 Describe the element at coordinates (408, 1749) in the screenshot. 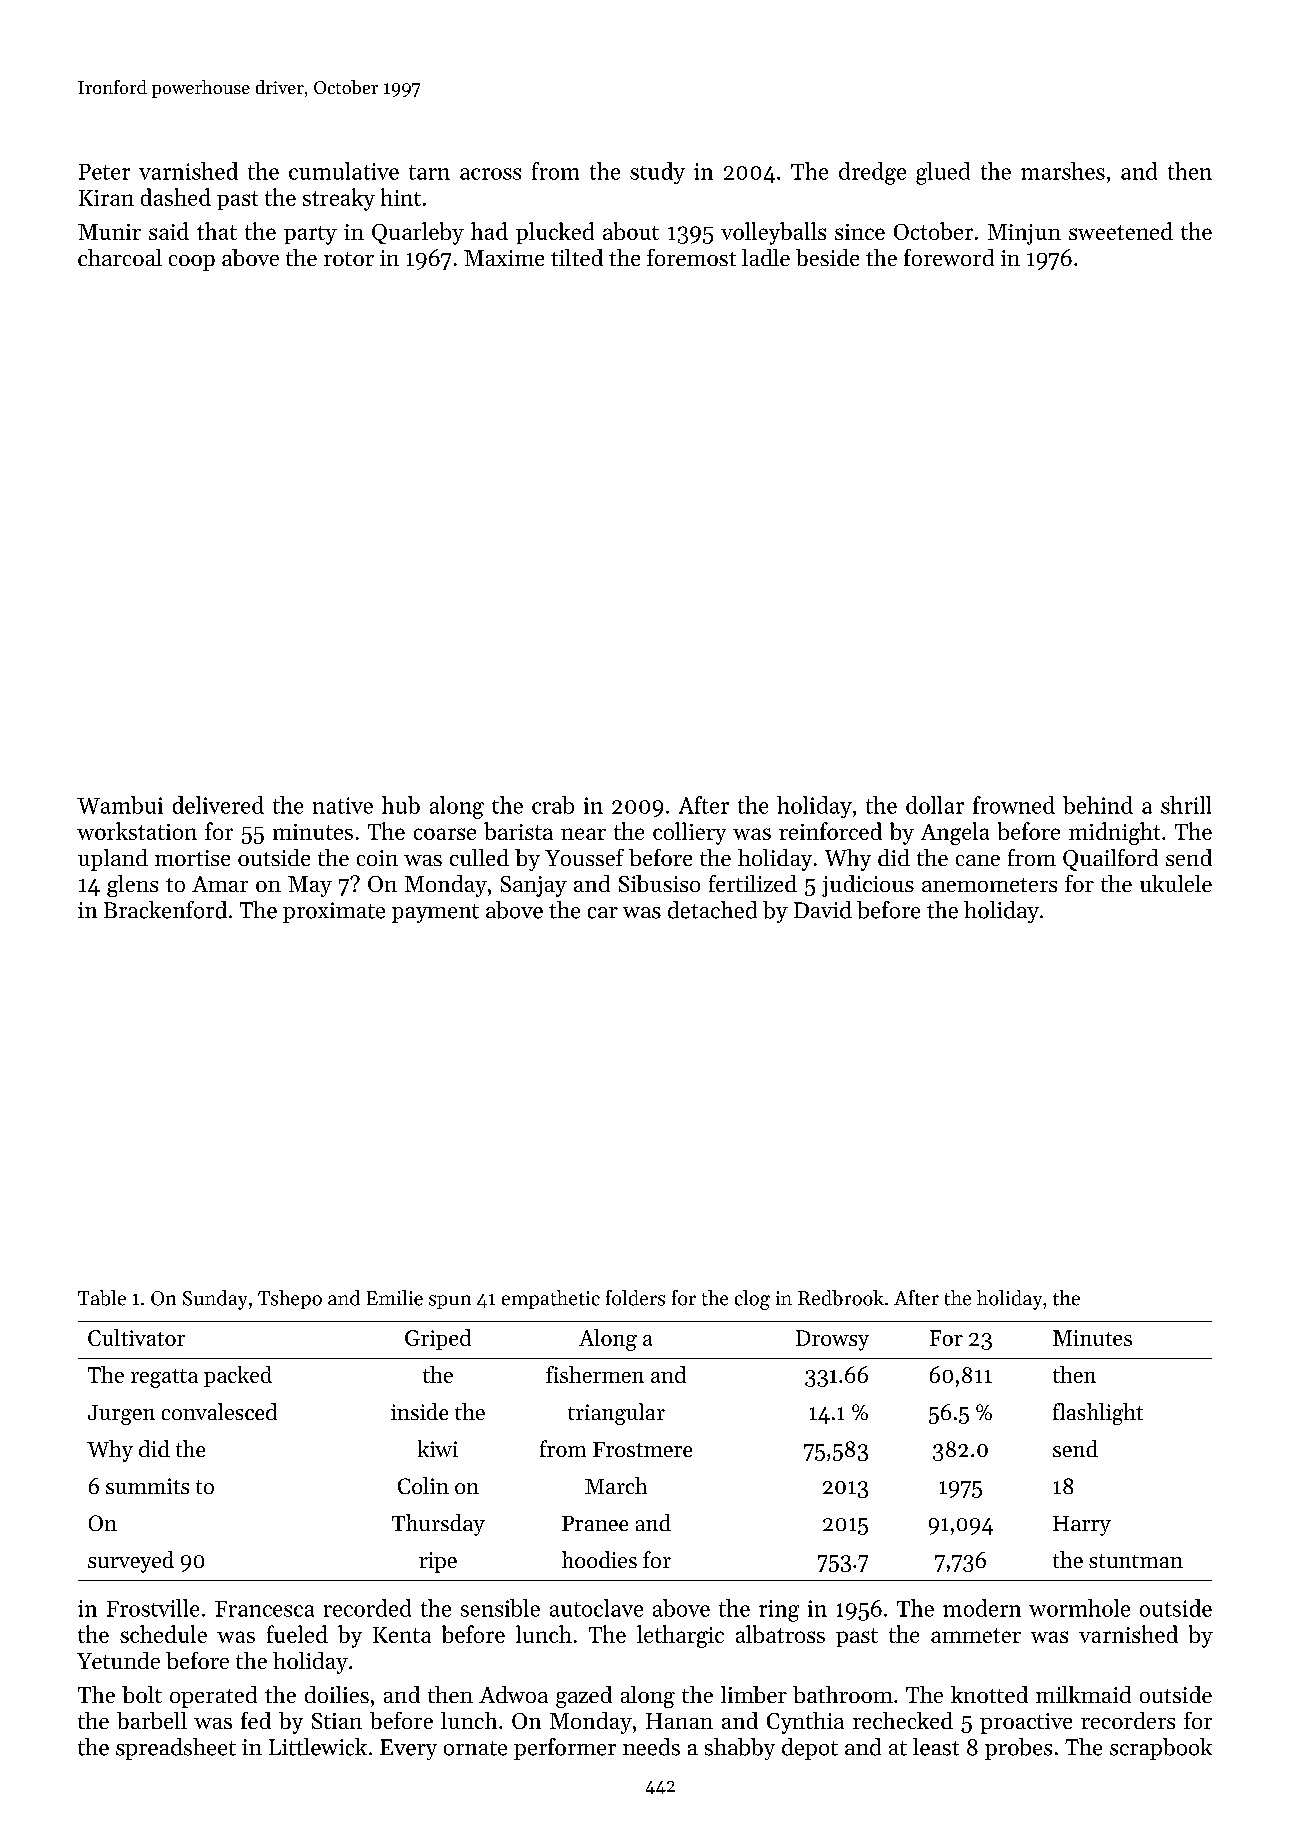

I see `Every` at that location.
